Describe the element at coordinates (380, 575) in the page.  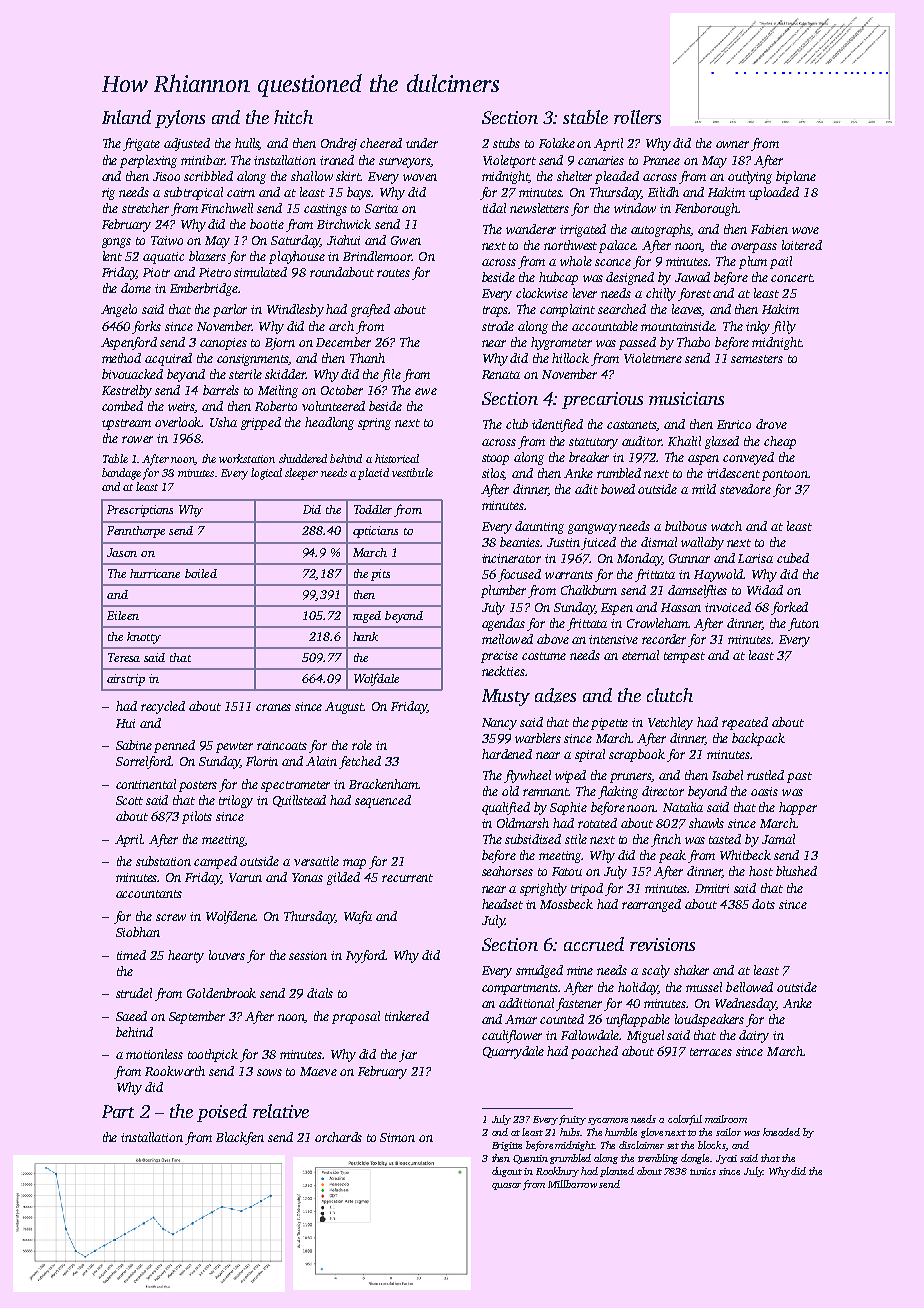
I see `pits` at that location.
